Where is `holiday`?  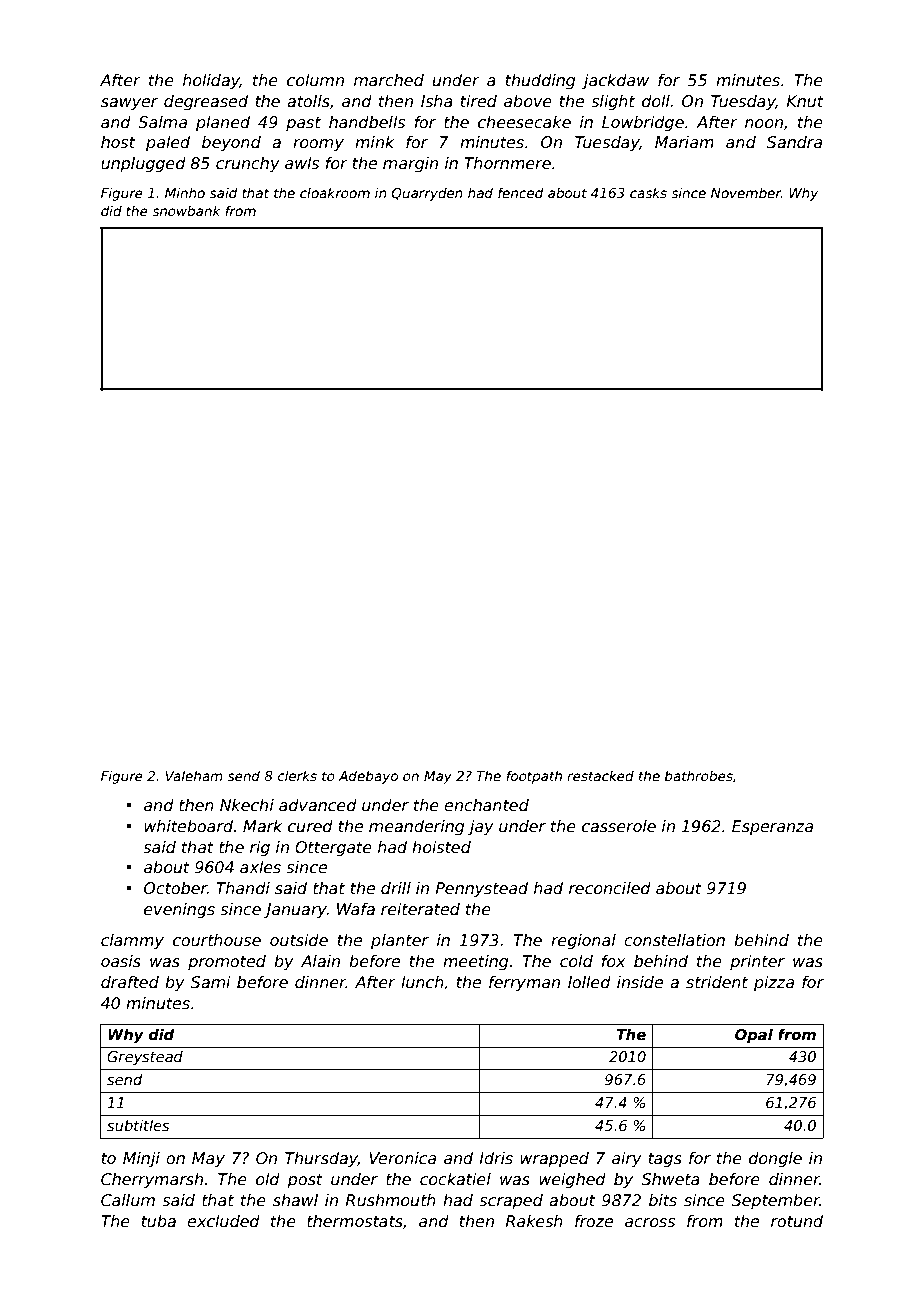
holiday is located at coordinates (211, 81).
